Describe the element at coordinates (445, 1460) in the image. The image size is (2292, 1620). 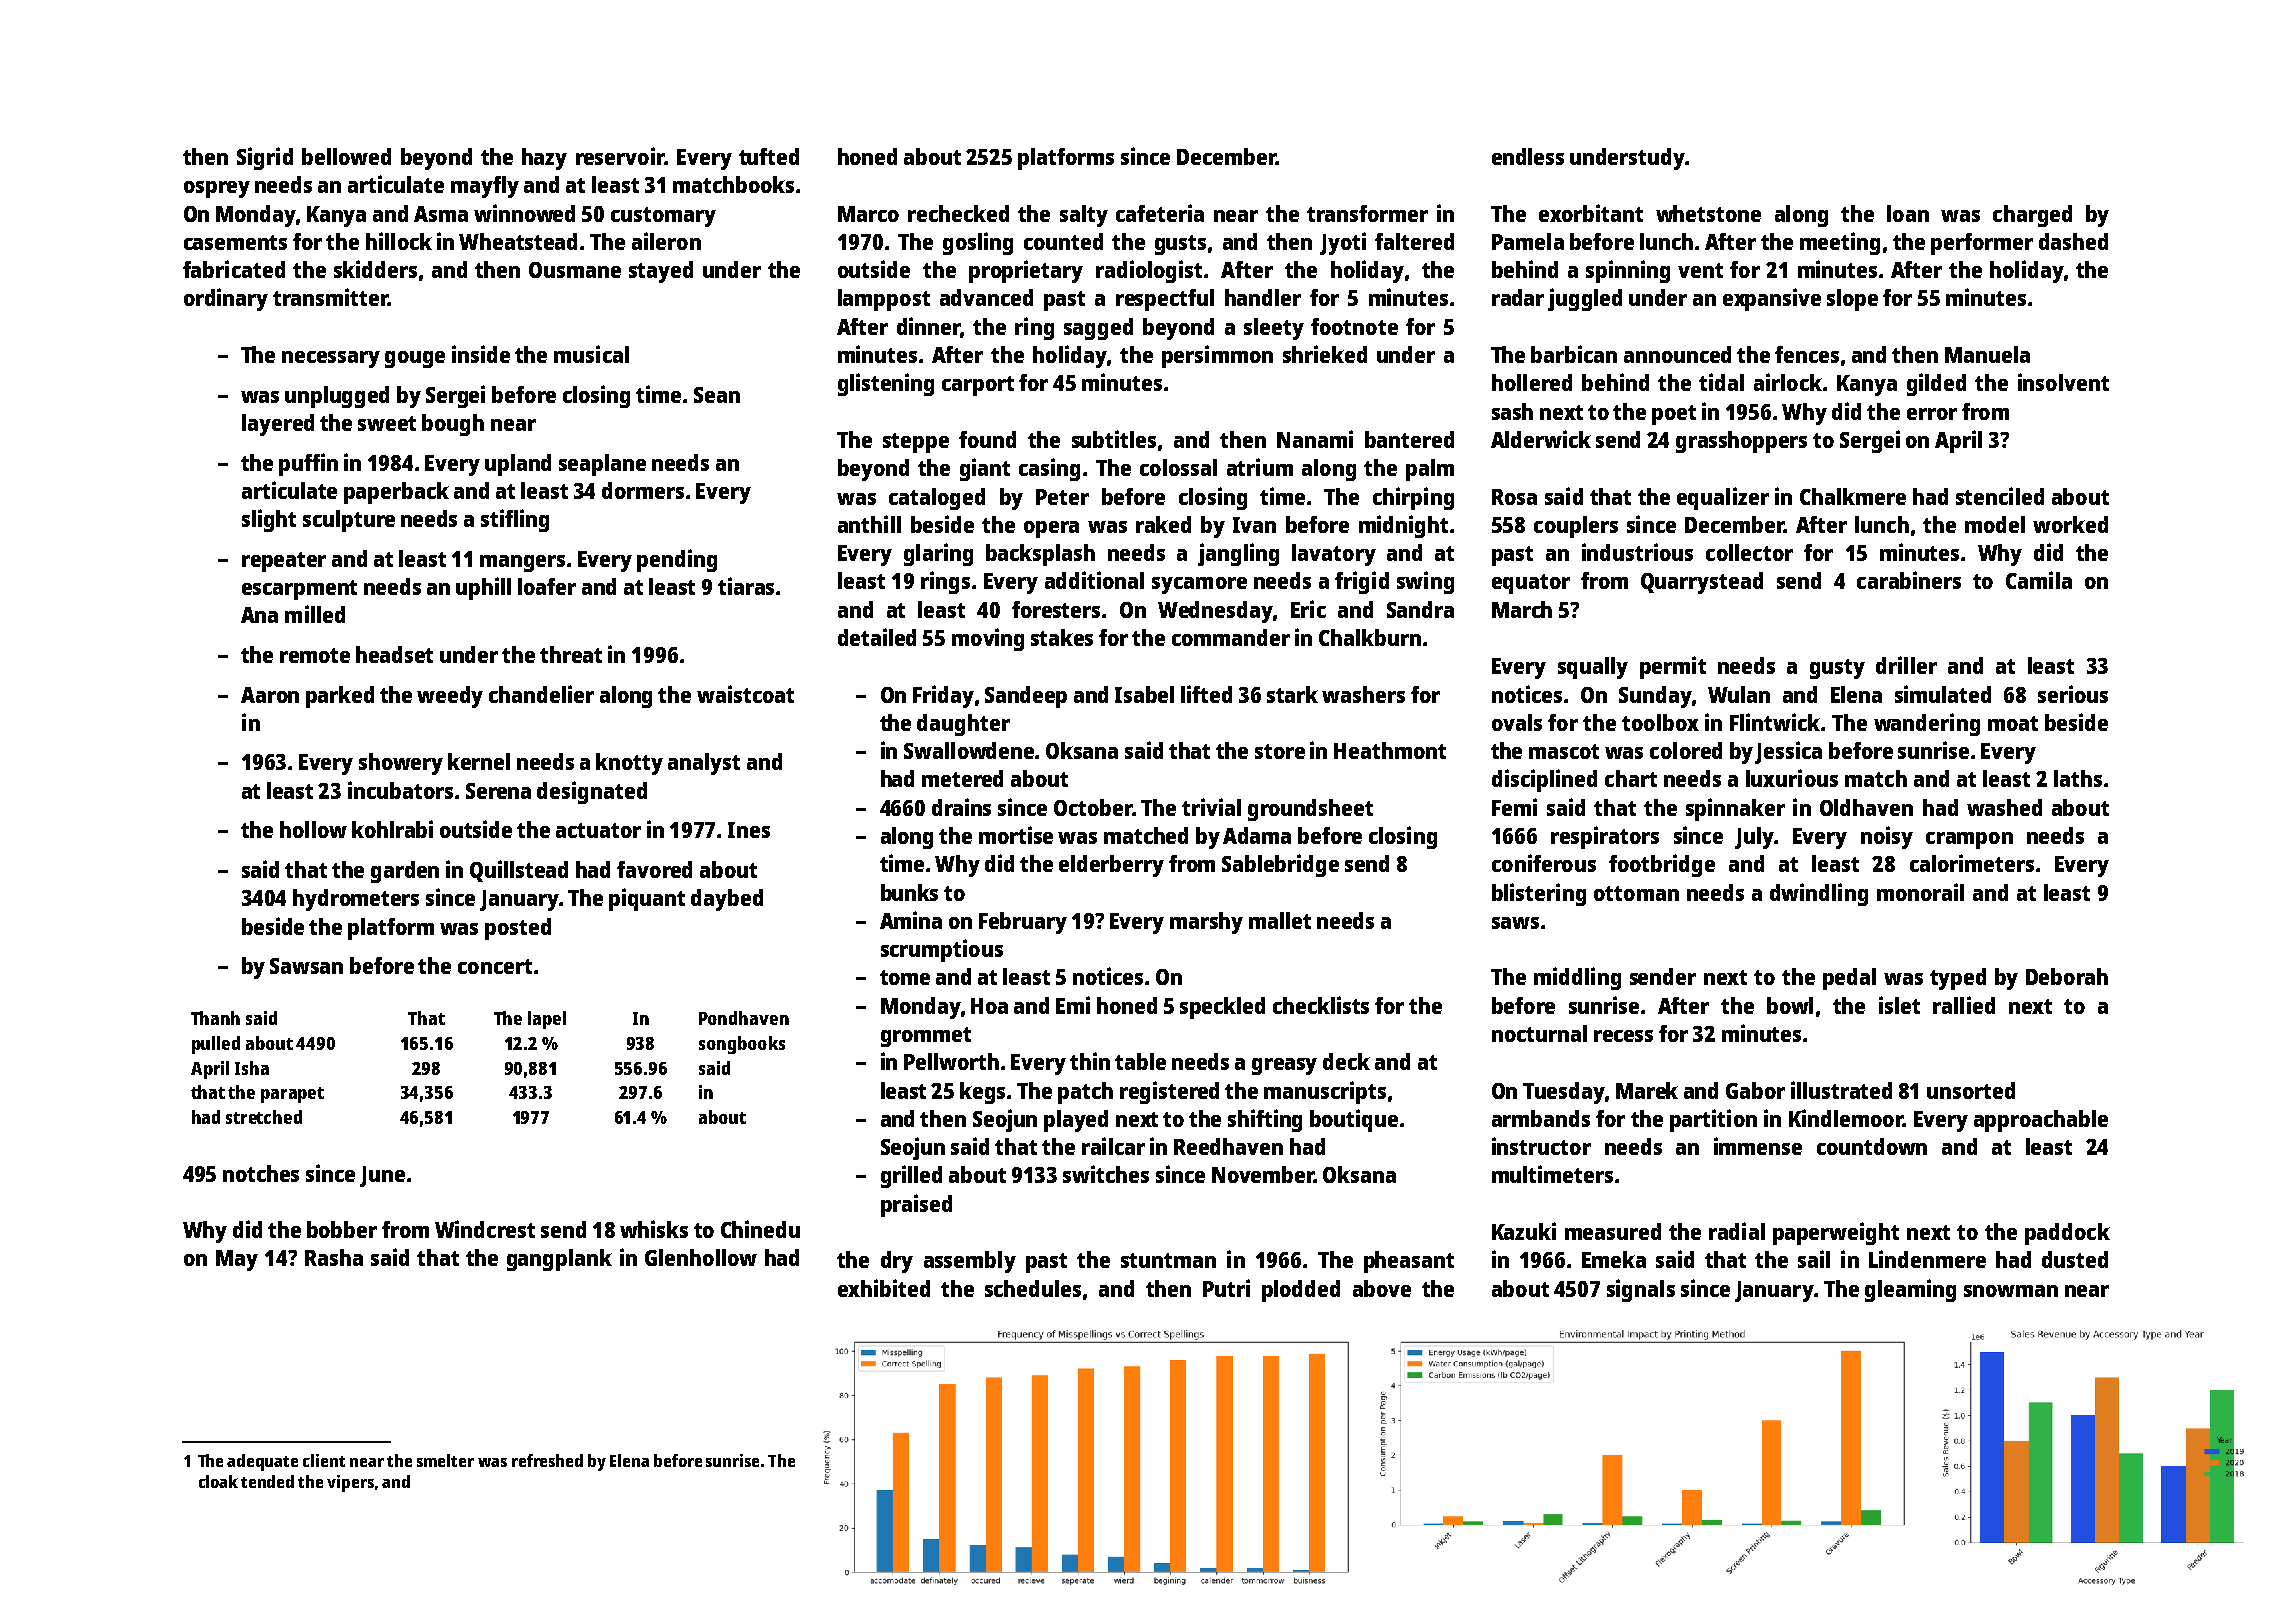
I see `smelter` at that location.
